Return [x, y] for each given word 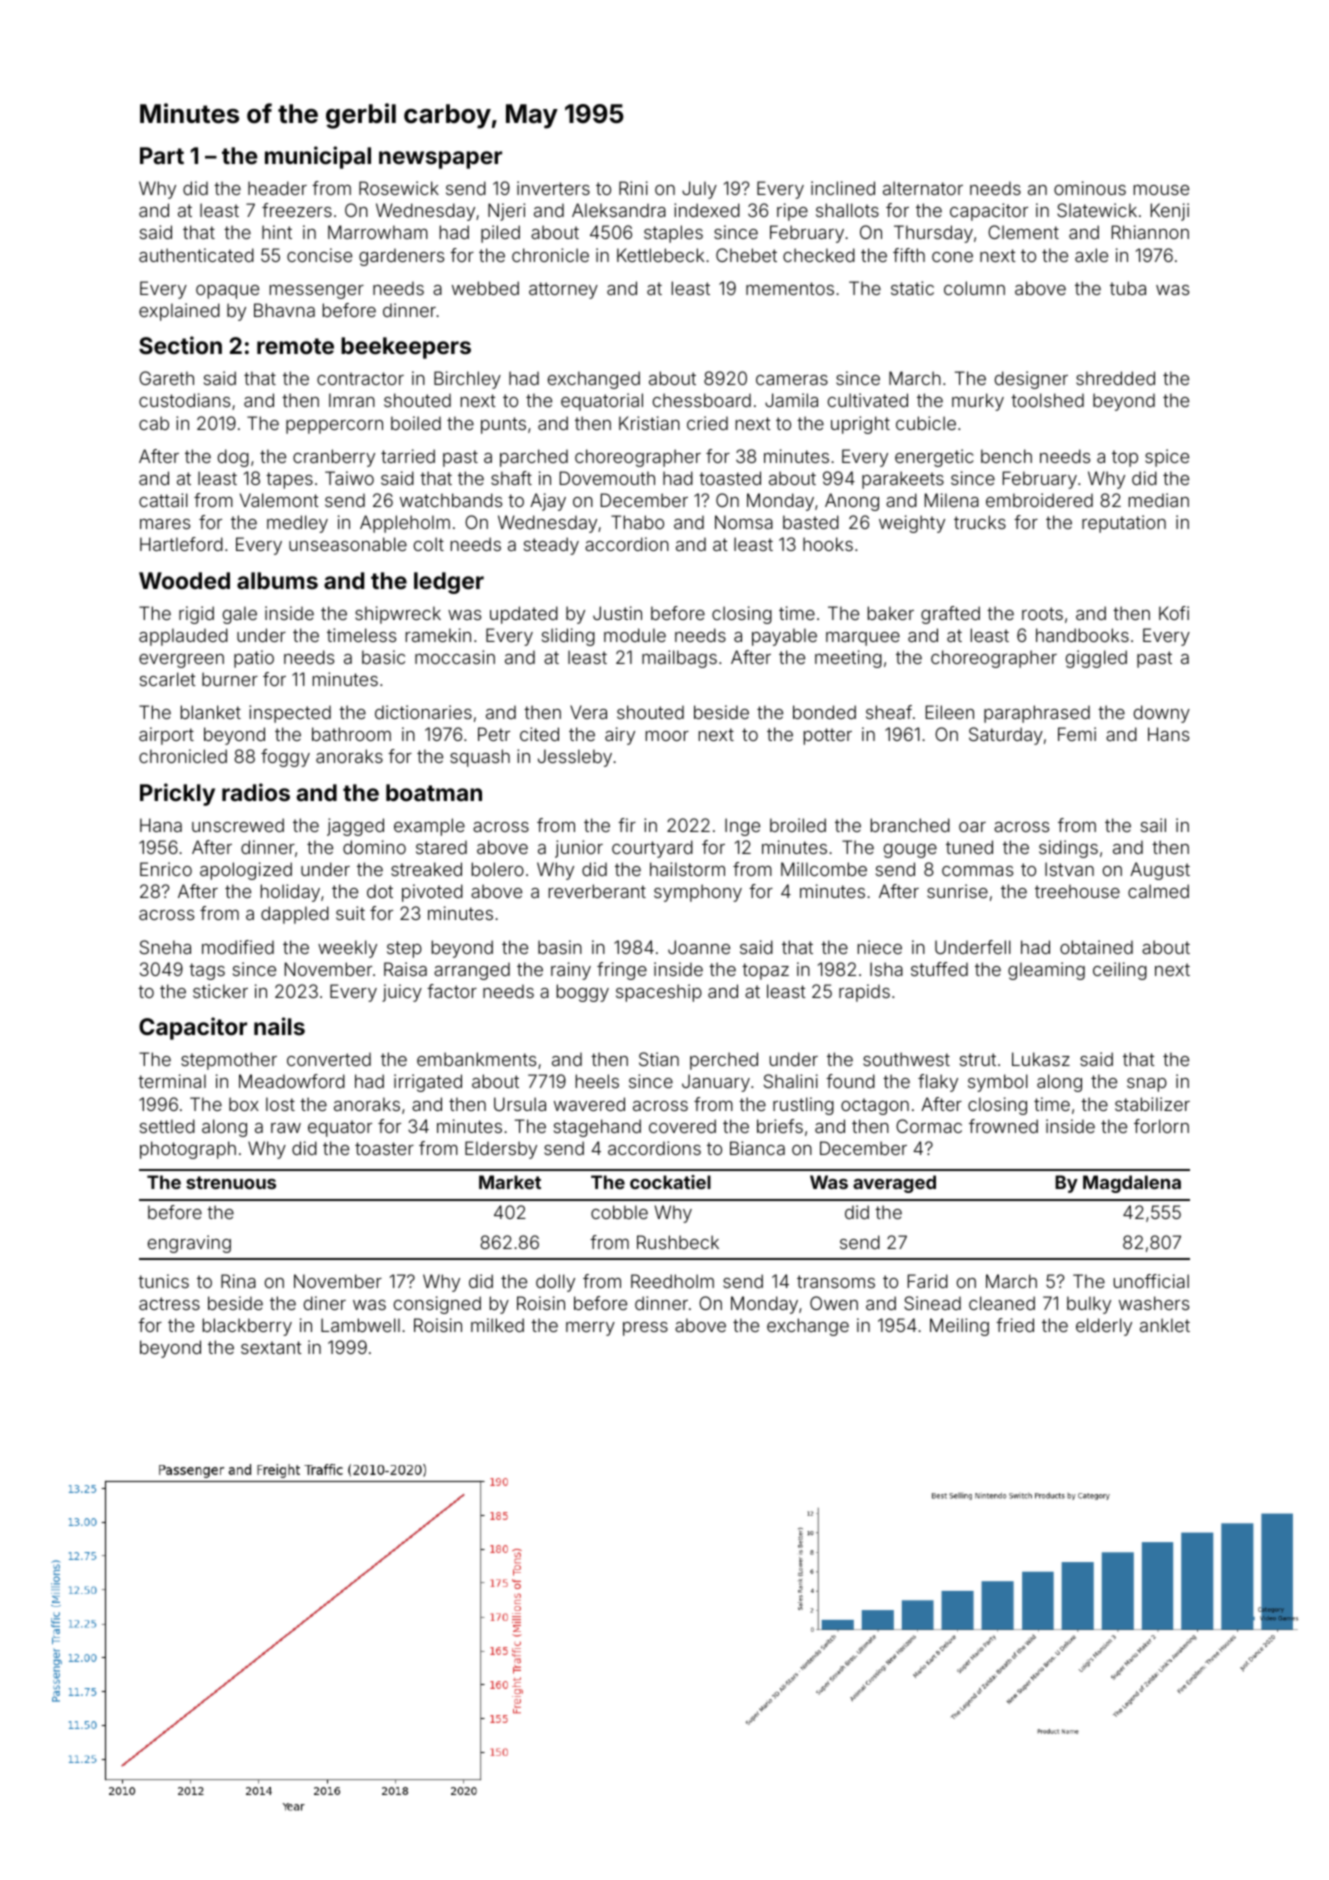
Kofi [1174, 613]
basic [383, 657]
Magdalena [1132, 1184]
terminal [172, 1081]
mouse [1161, 190]
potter [828, 736]
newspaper [440, 160]
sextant [271, 1347]
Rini [633, 188]
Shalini [791, 1081]
